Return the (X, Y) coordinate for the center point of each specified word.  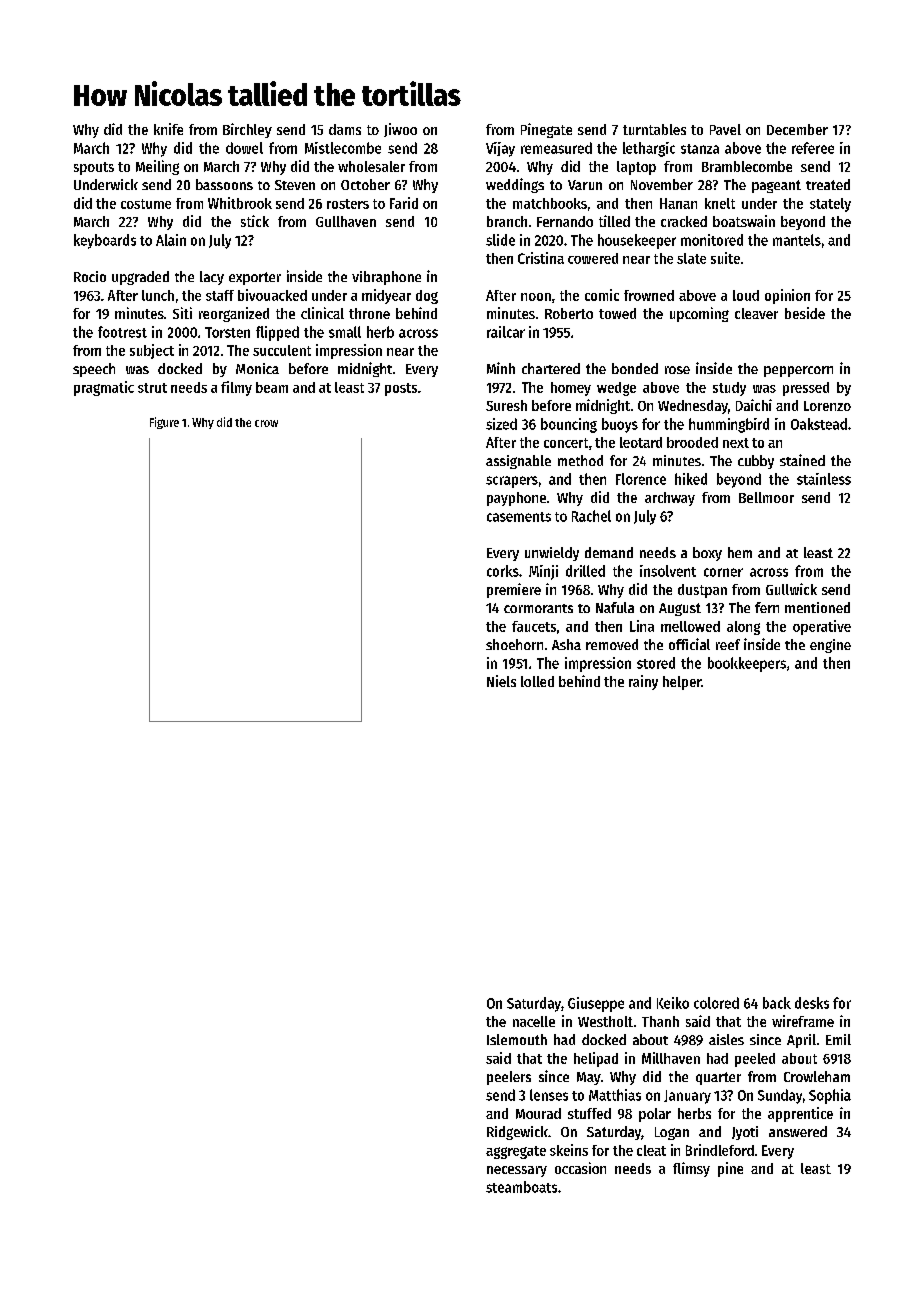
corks (503, 571)
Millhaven (671, 1058)
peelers (509, 1078)
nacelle (534, 1021)
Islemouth (517, 1039)
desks (812, 1003)
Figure (164, 423)
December (797, 129)
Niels (501, 681)
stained (802, 460)
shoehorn (514, 644)
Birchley (247, 130)
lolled (537, 681)
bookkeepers (747, 664)
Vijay (500, 149)
